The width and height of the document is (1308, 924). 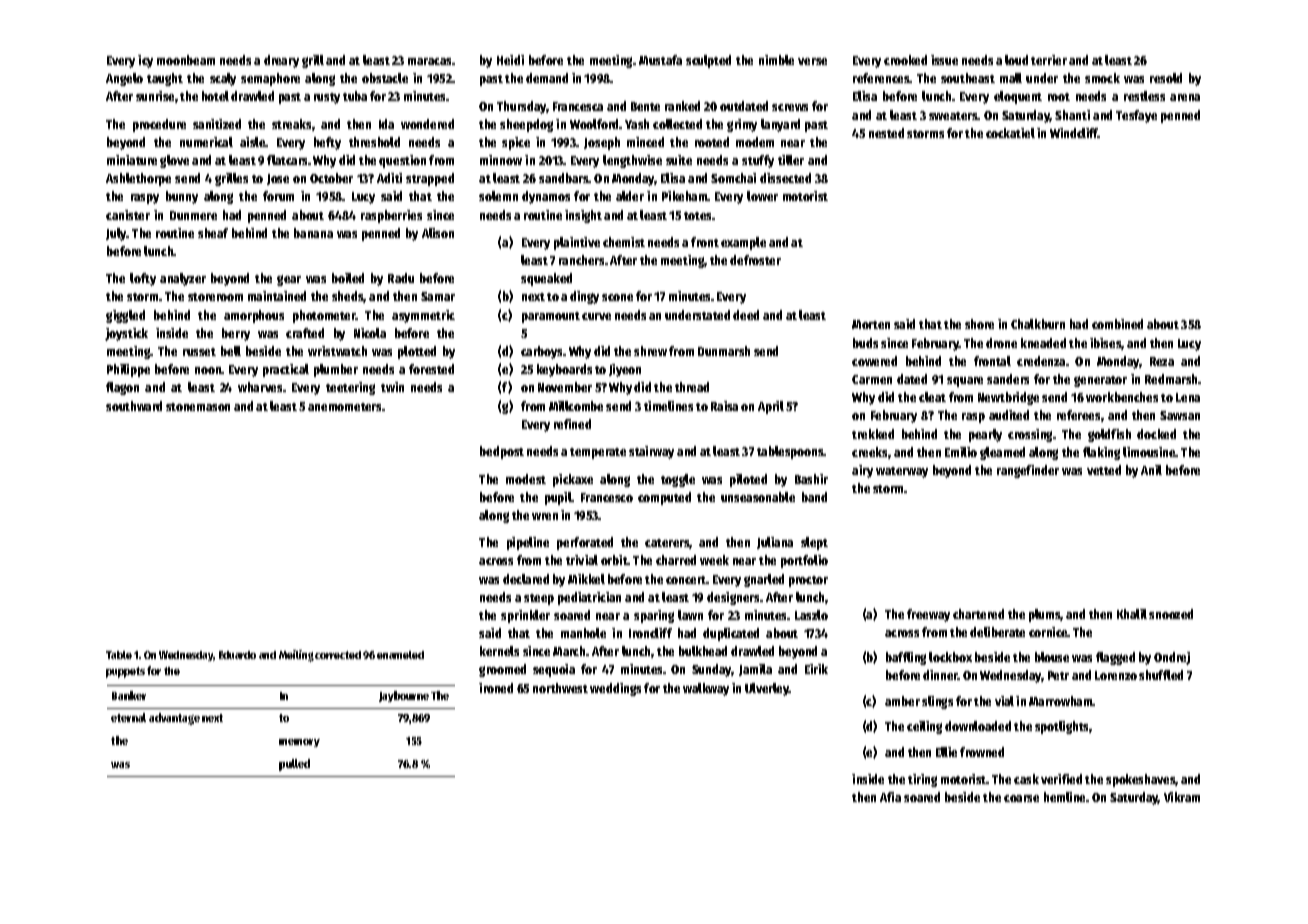 I want to click on terrier, so click(x=1049, y=60).
